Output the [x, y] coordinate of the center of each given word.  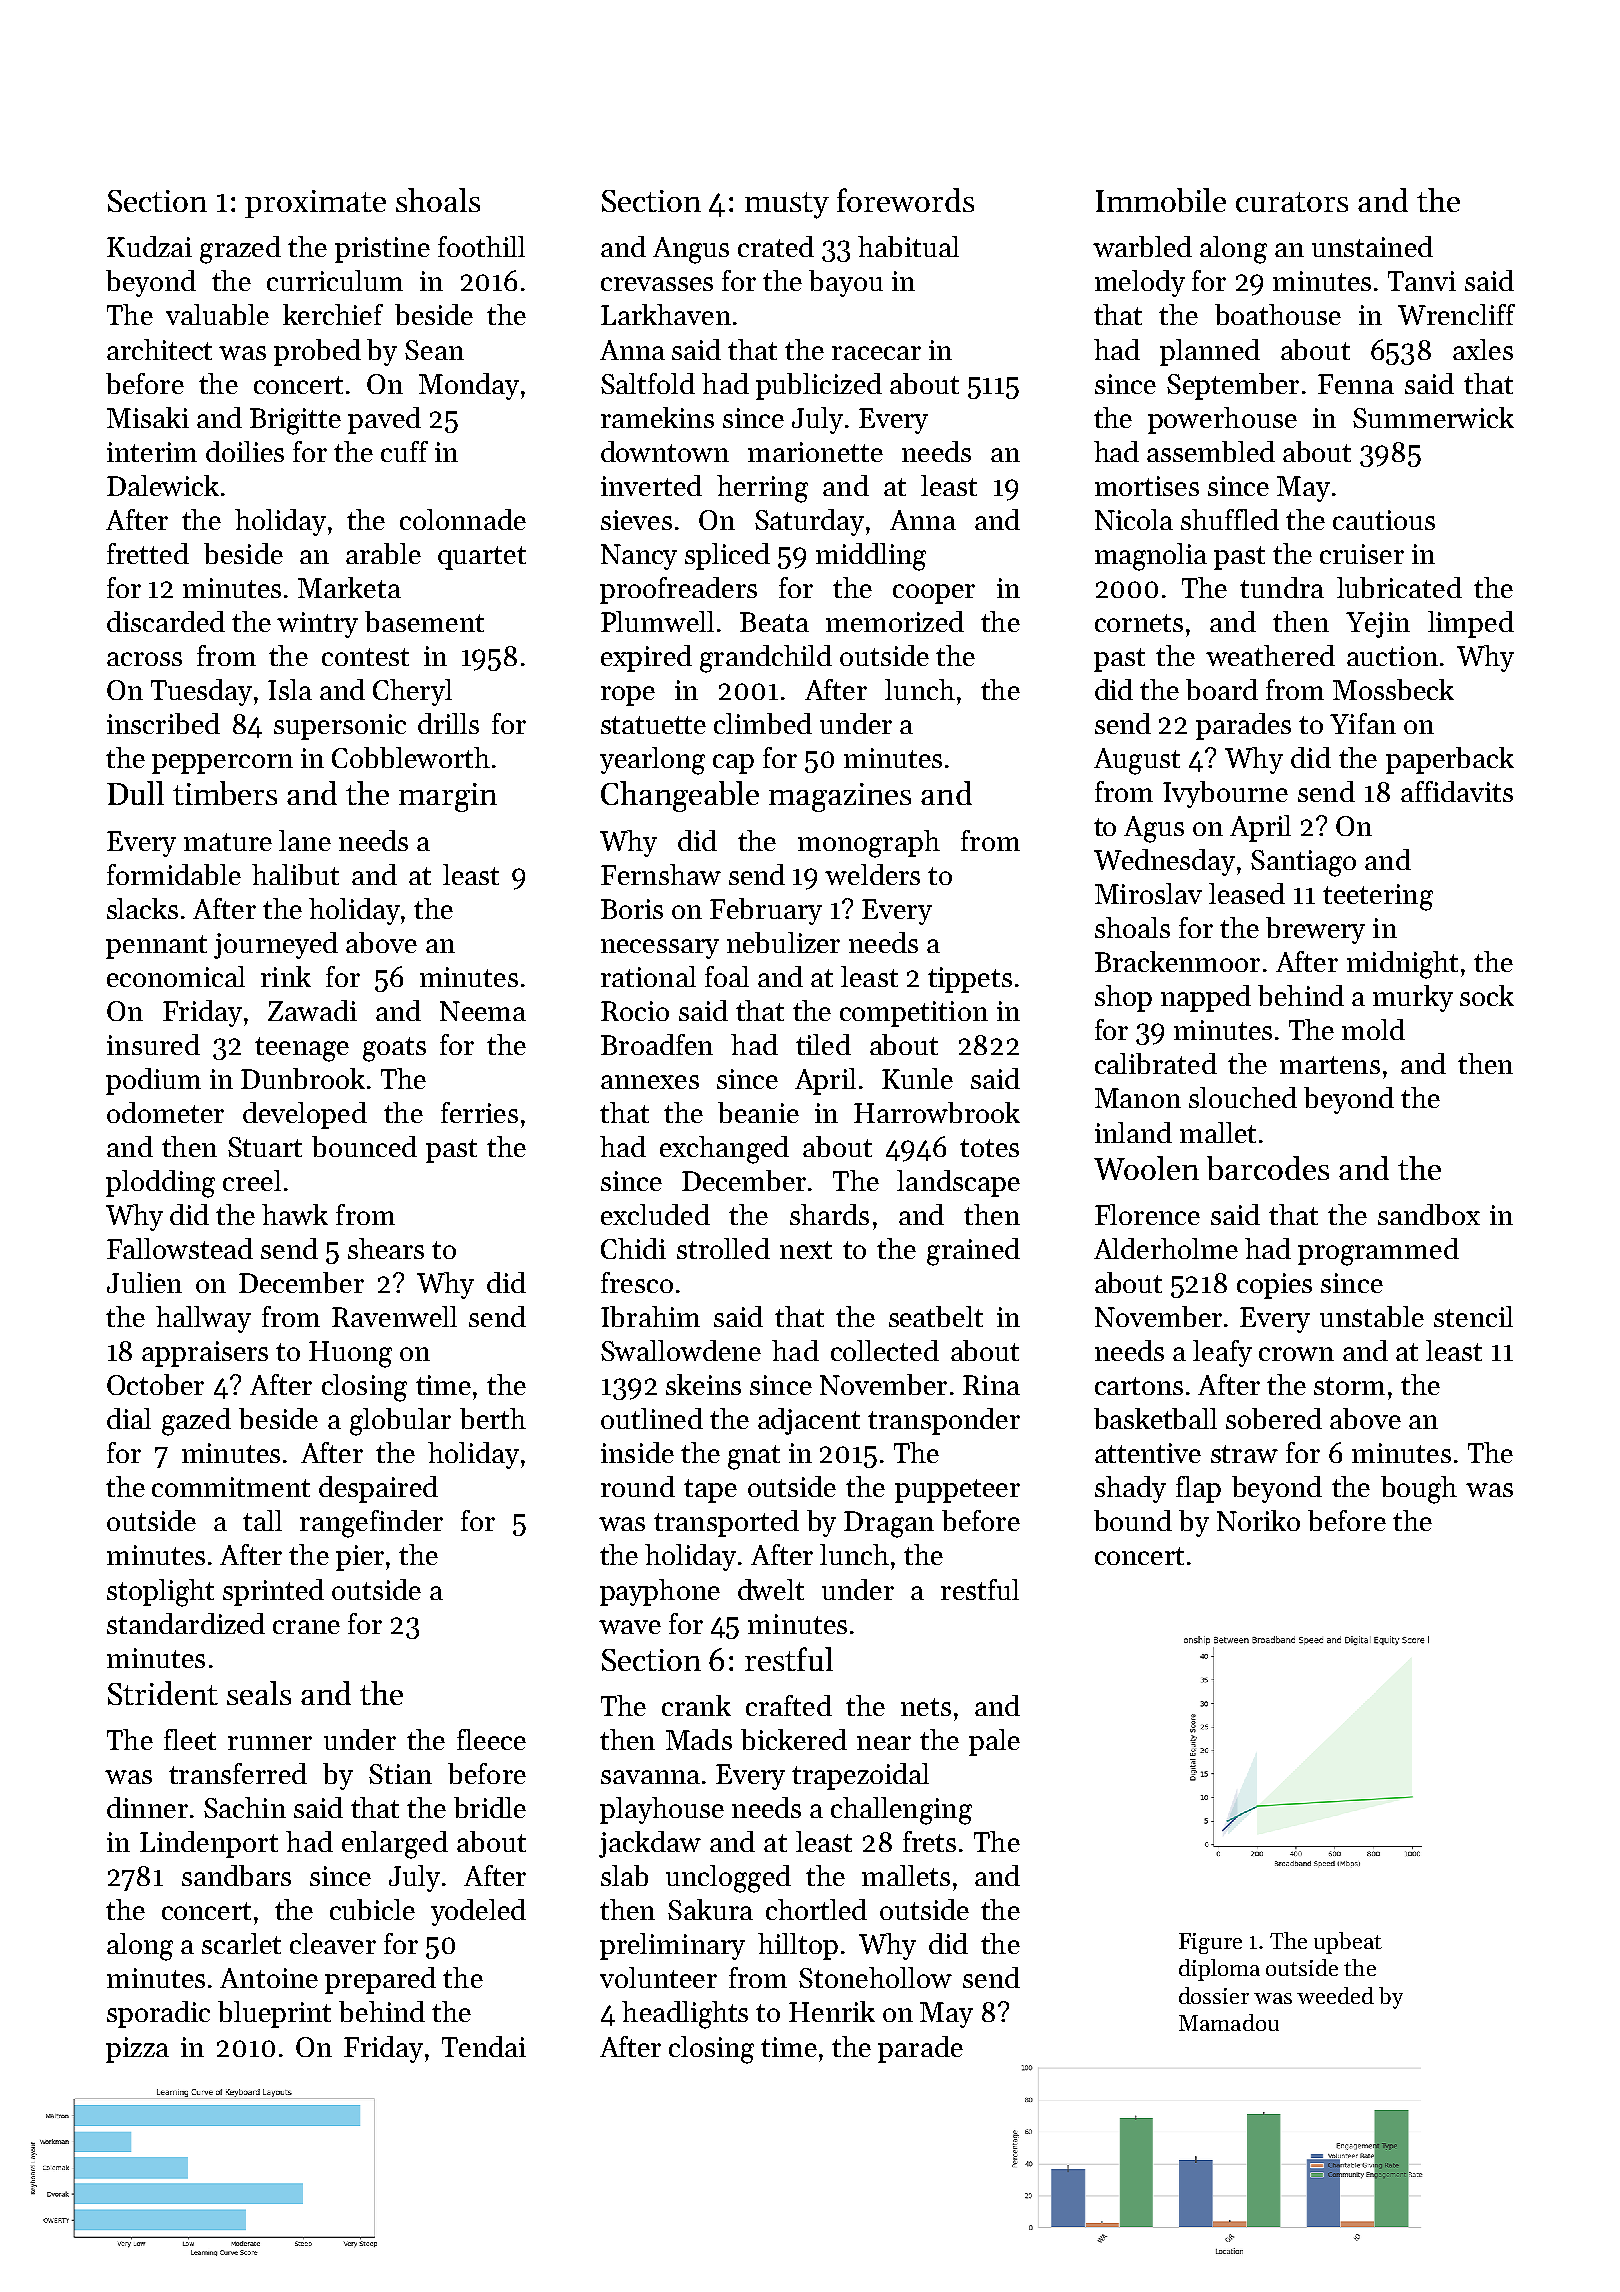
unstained [1372, 246]
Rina [991, 1385]
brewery [1315, 930]
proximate [315, 204]
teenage [302, 1049]
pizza [137, 2050]
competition [914, 1014]
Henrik [832, 2011]
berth [493, 1418]
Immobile [1161, 200]
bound [1133, 1520]
